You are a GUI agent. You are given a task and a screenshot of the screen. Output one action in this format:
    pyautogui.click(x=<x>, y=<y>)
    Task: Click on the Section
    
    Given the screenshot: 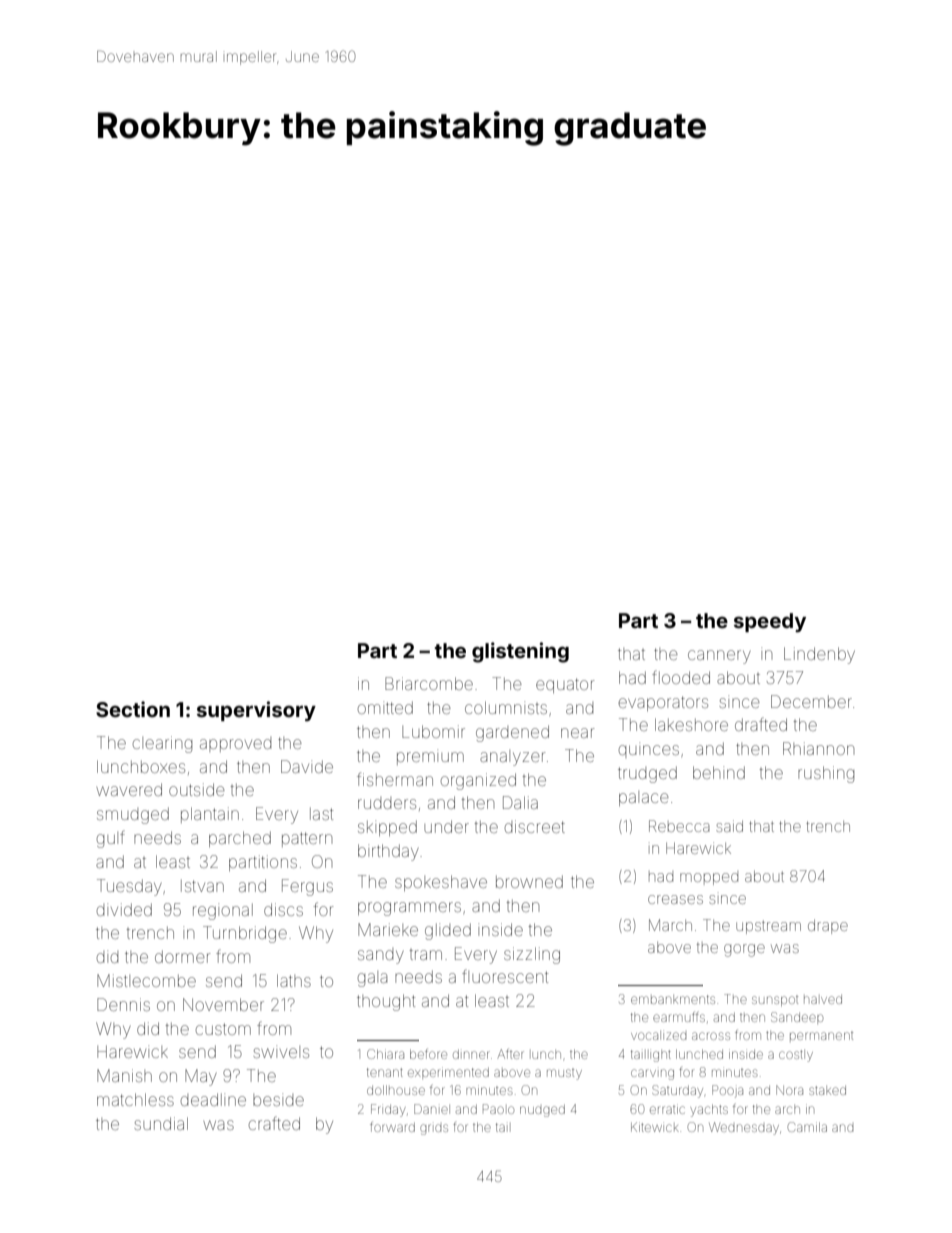 What is the action you would take?
    pyautogui.click(x=133, y=709)
